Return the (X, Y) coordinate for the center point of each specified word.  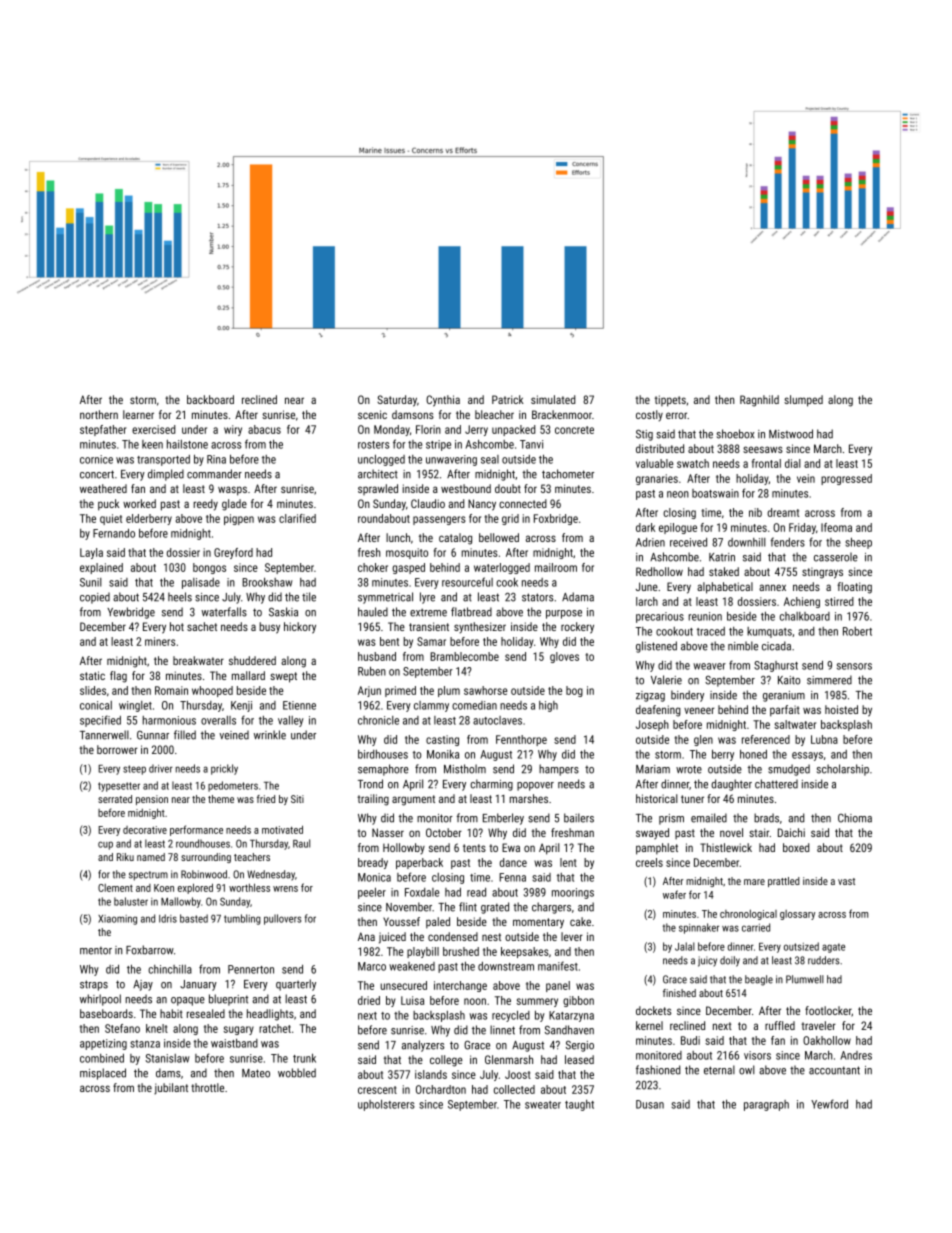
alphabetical (725, 588)
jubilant (171, 1089)
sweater (543, 1105)
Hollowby (404, 849)
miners (160, 641)
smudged (789, 770)
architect (378, 474)
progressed (846, 479)
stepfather (103, 430)
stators (537, 597)
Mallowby (181, 902)
